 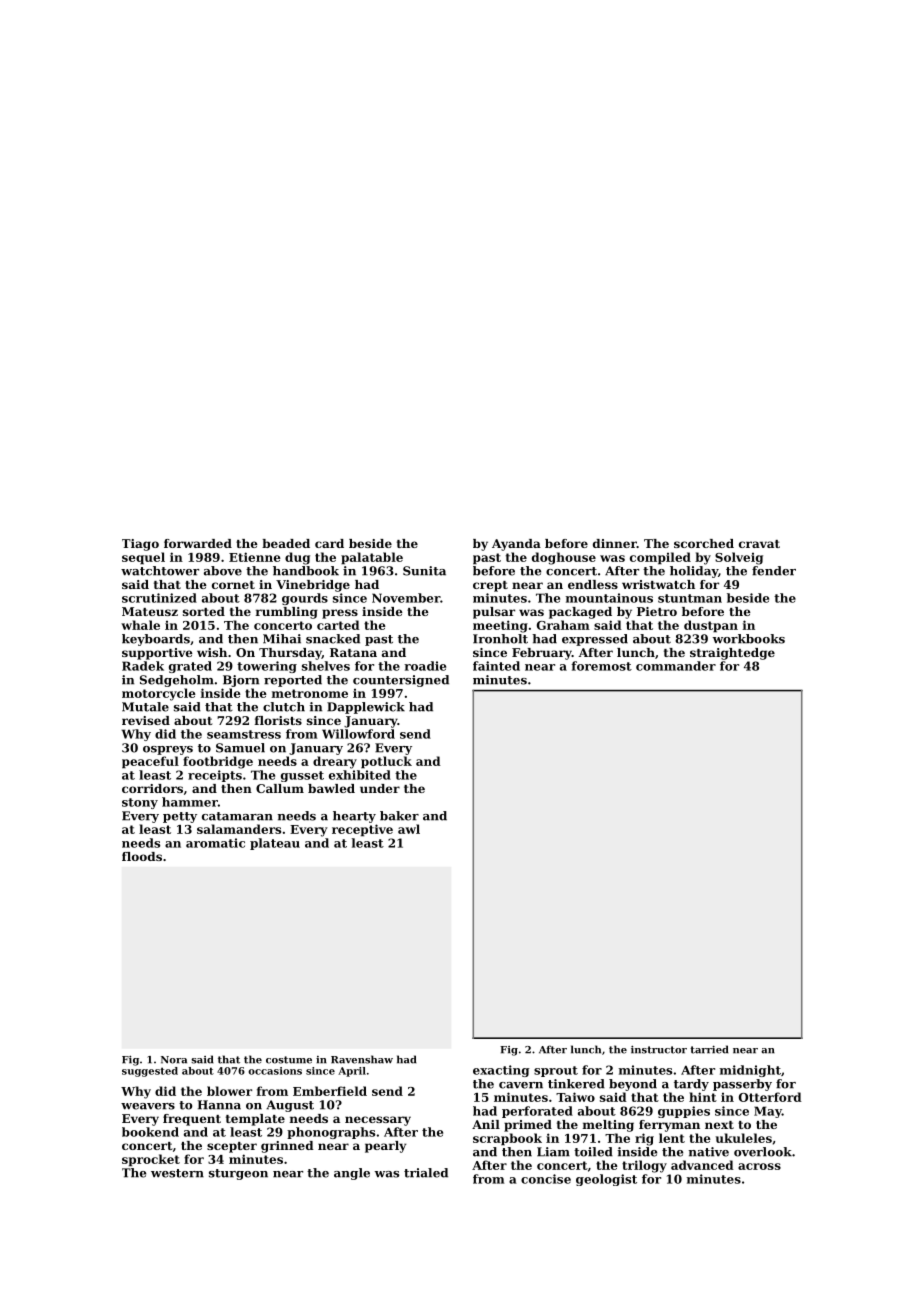 What do you see at coordinates (748, 639) in the screenshot?
I see `workbooks` at bounding box center [748, 639].
